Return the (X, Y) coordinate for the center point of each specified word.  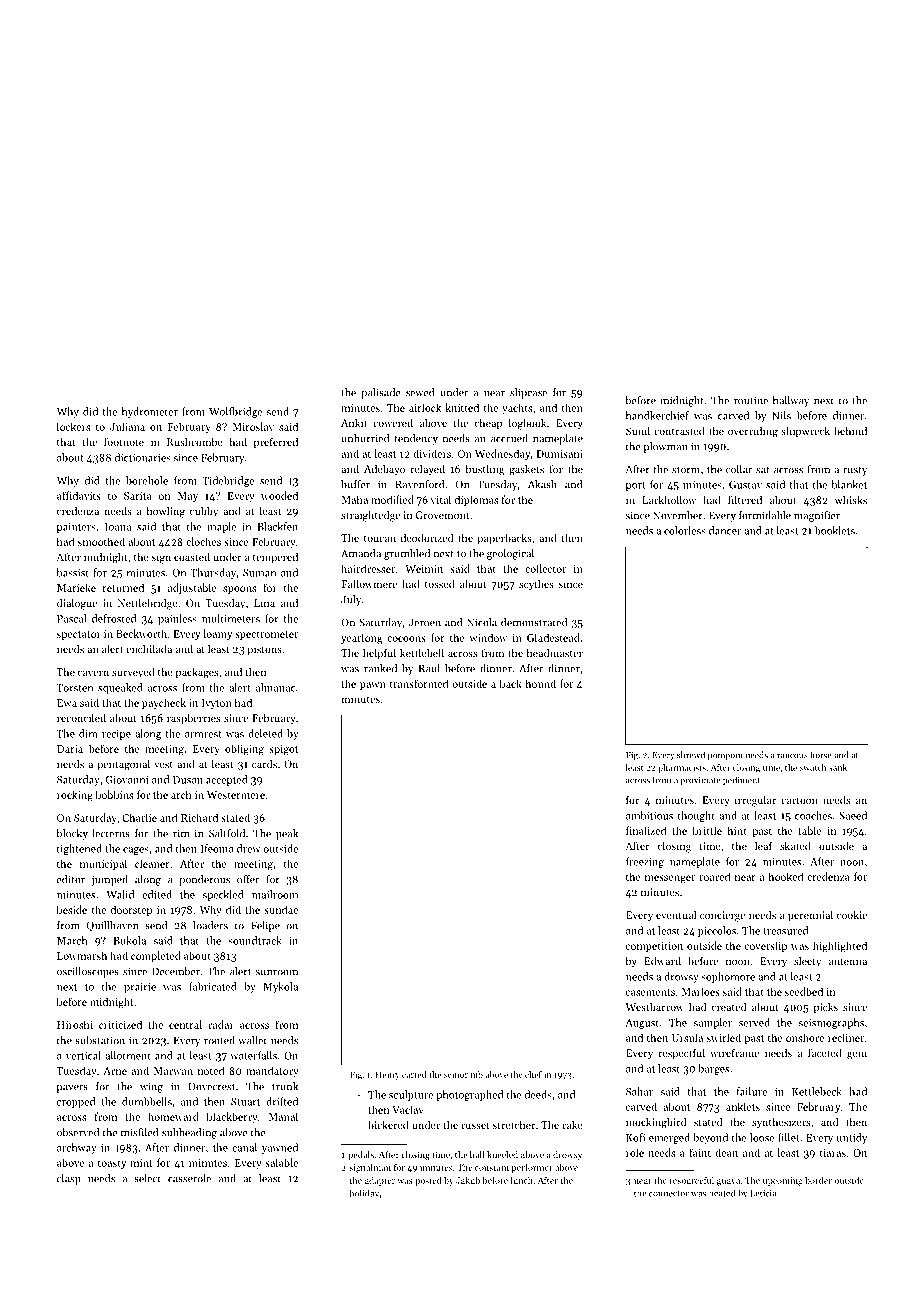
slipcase (528, 393)
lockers (73, 426)
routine (751, 400)
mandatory (272, 1071)
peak (287, 834)
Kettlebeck (817, 1091)
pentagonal (124, 765)
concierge (722, 916)
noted (211, 1070)
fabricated (213, 986)
